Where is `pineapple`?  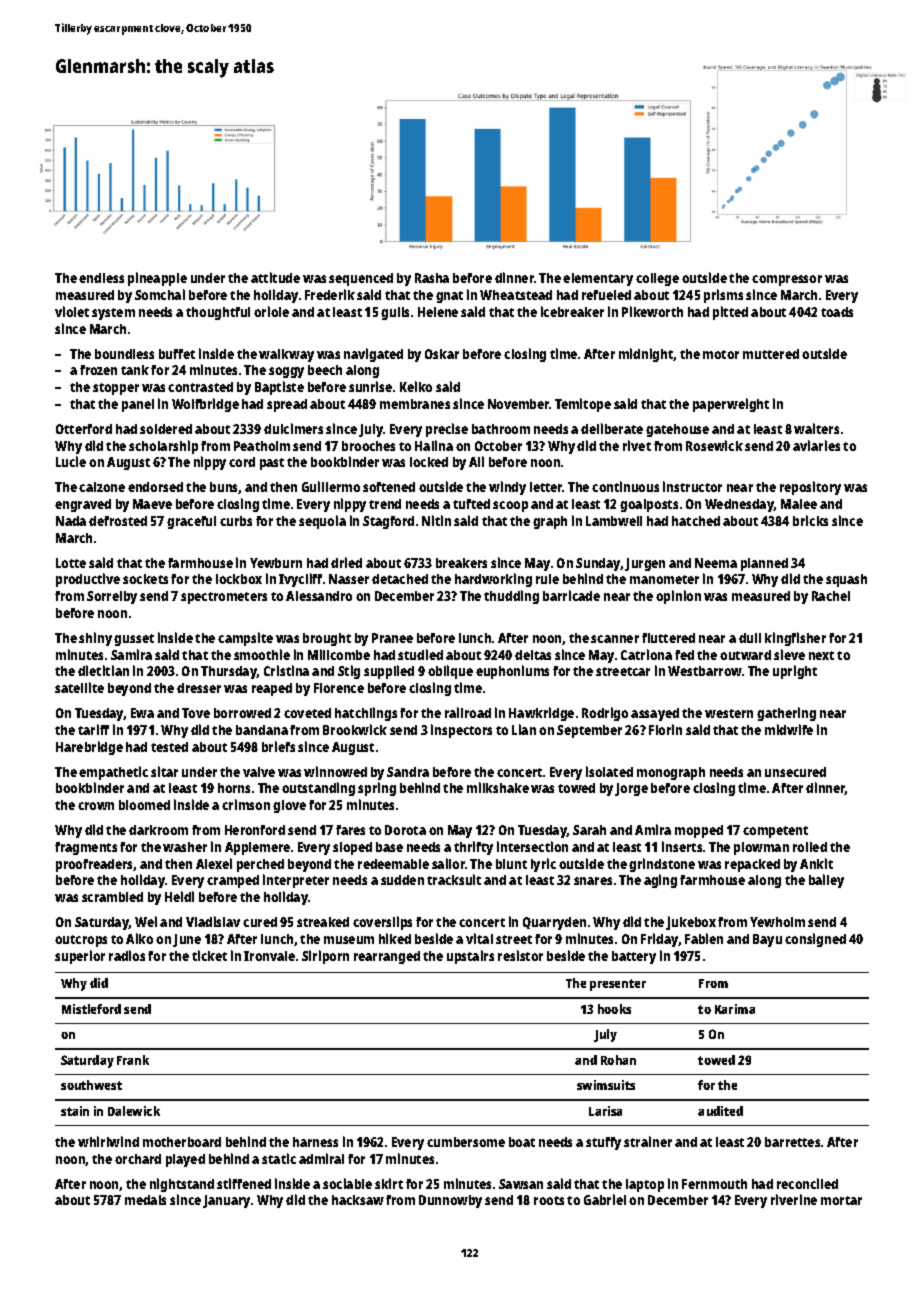
pineapple is located at coordinates (157, 279).
